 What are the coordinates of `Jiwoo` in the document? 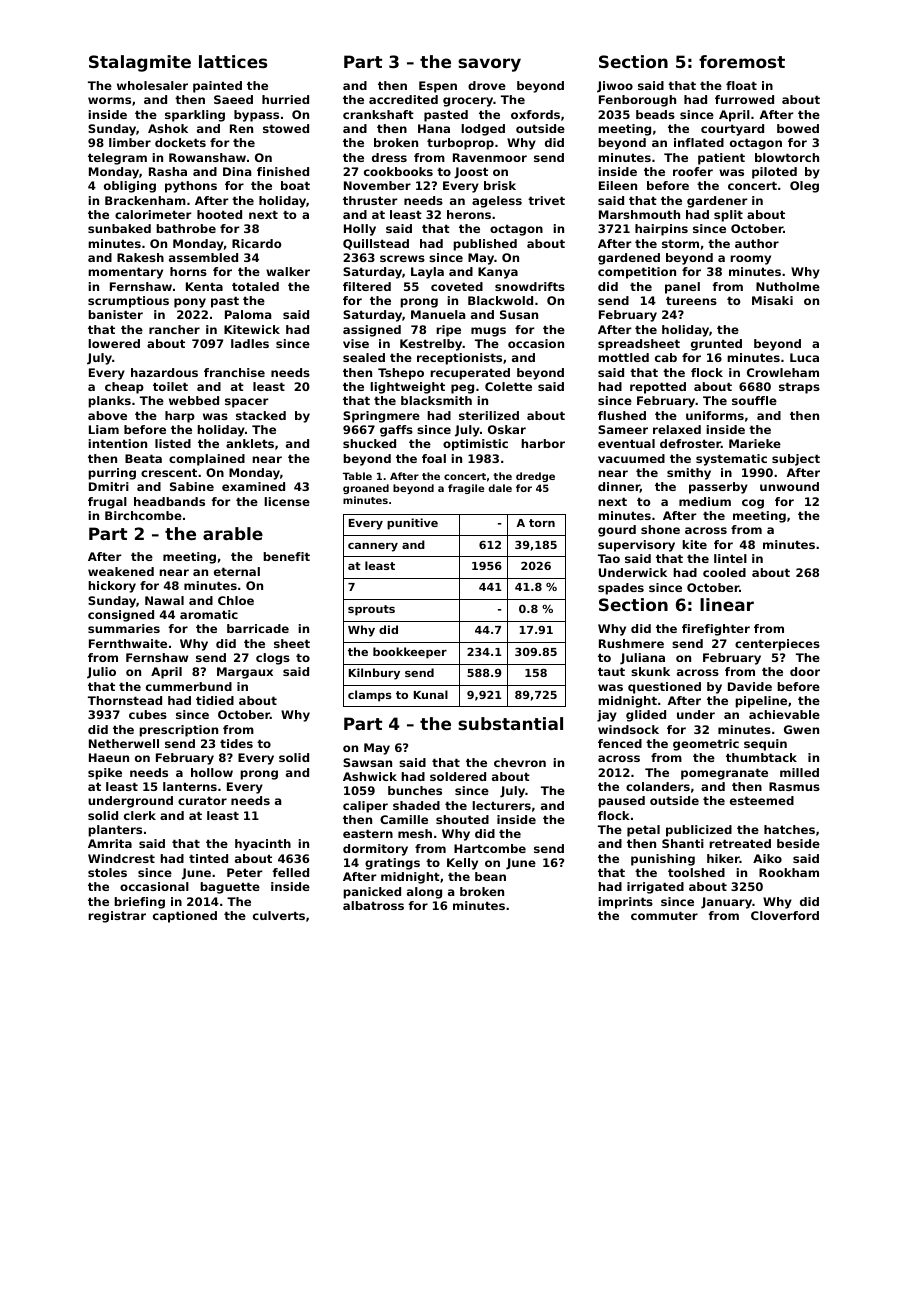 It's located at (615, 87).
